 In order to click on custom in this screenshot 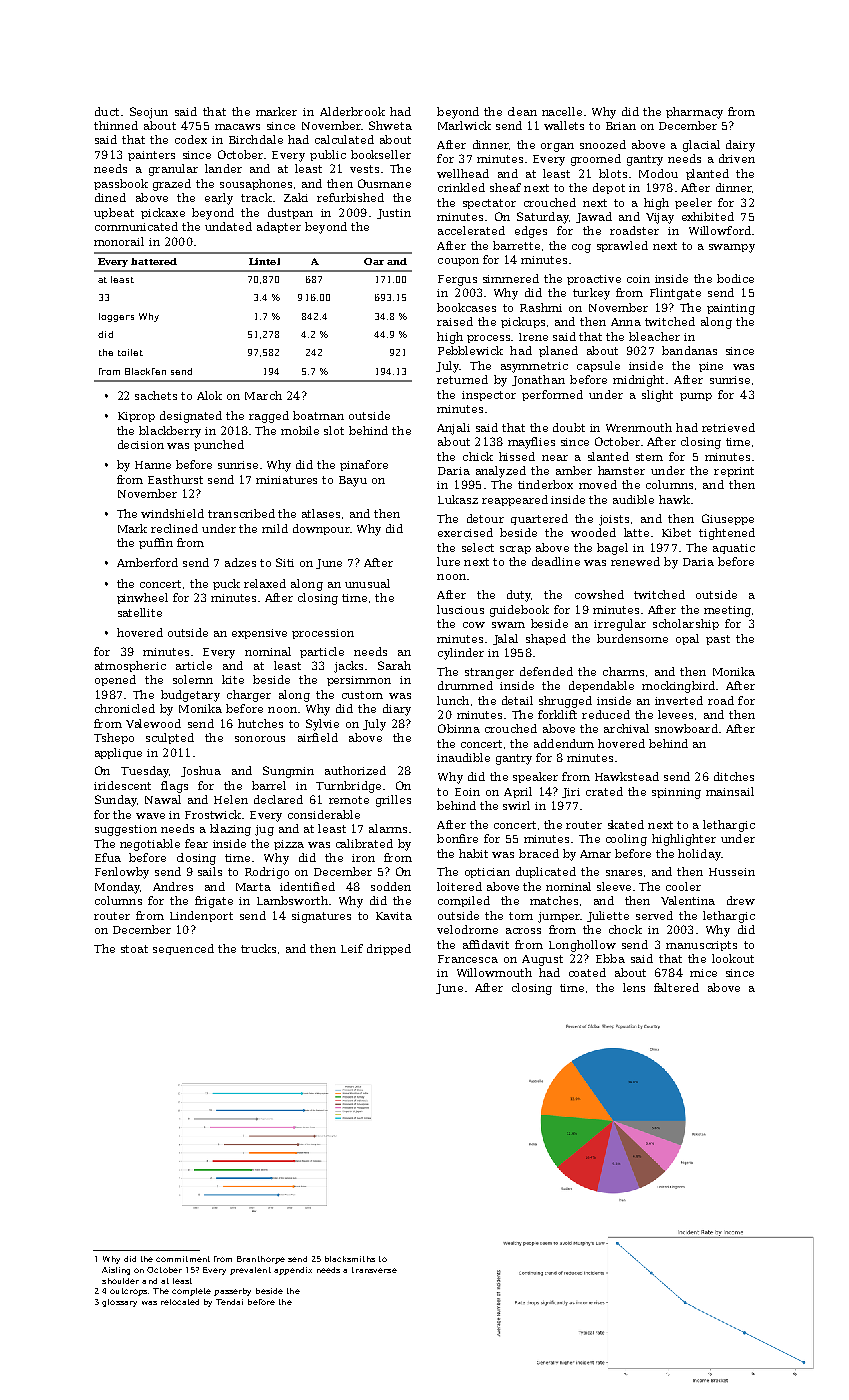, I will do `click(362, 695)`.
